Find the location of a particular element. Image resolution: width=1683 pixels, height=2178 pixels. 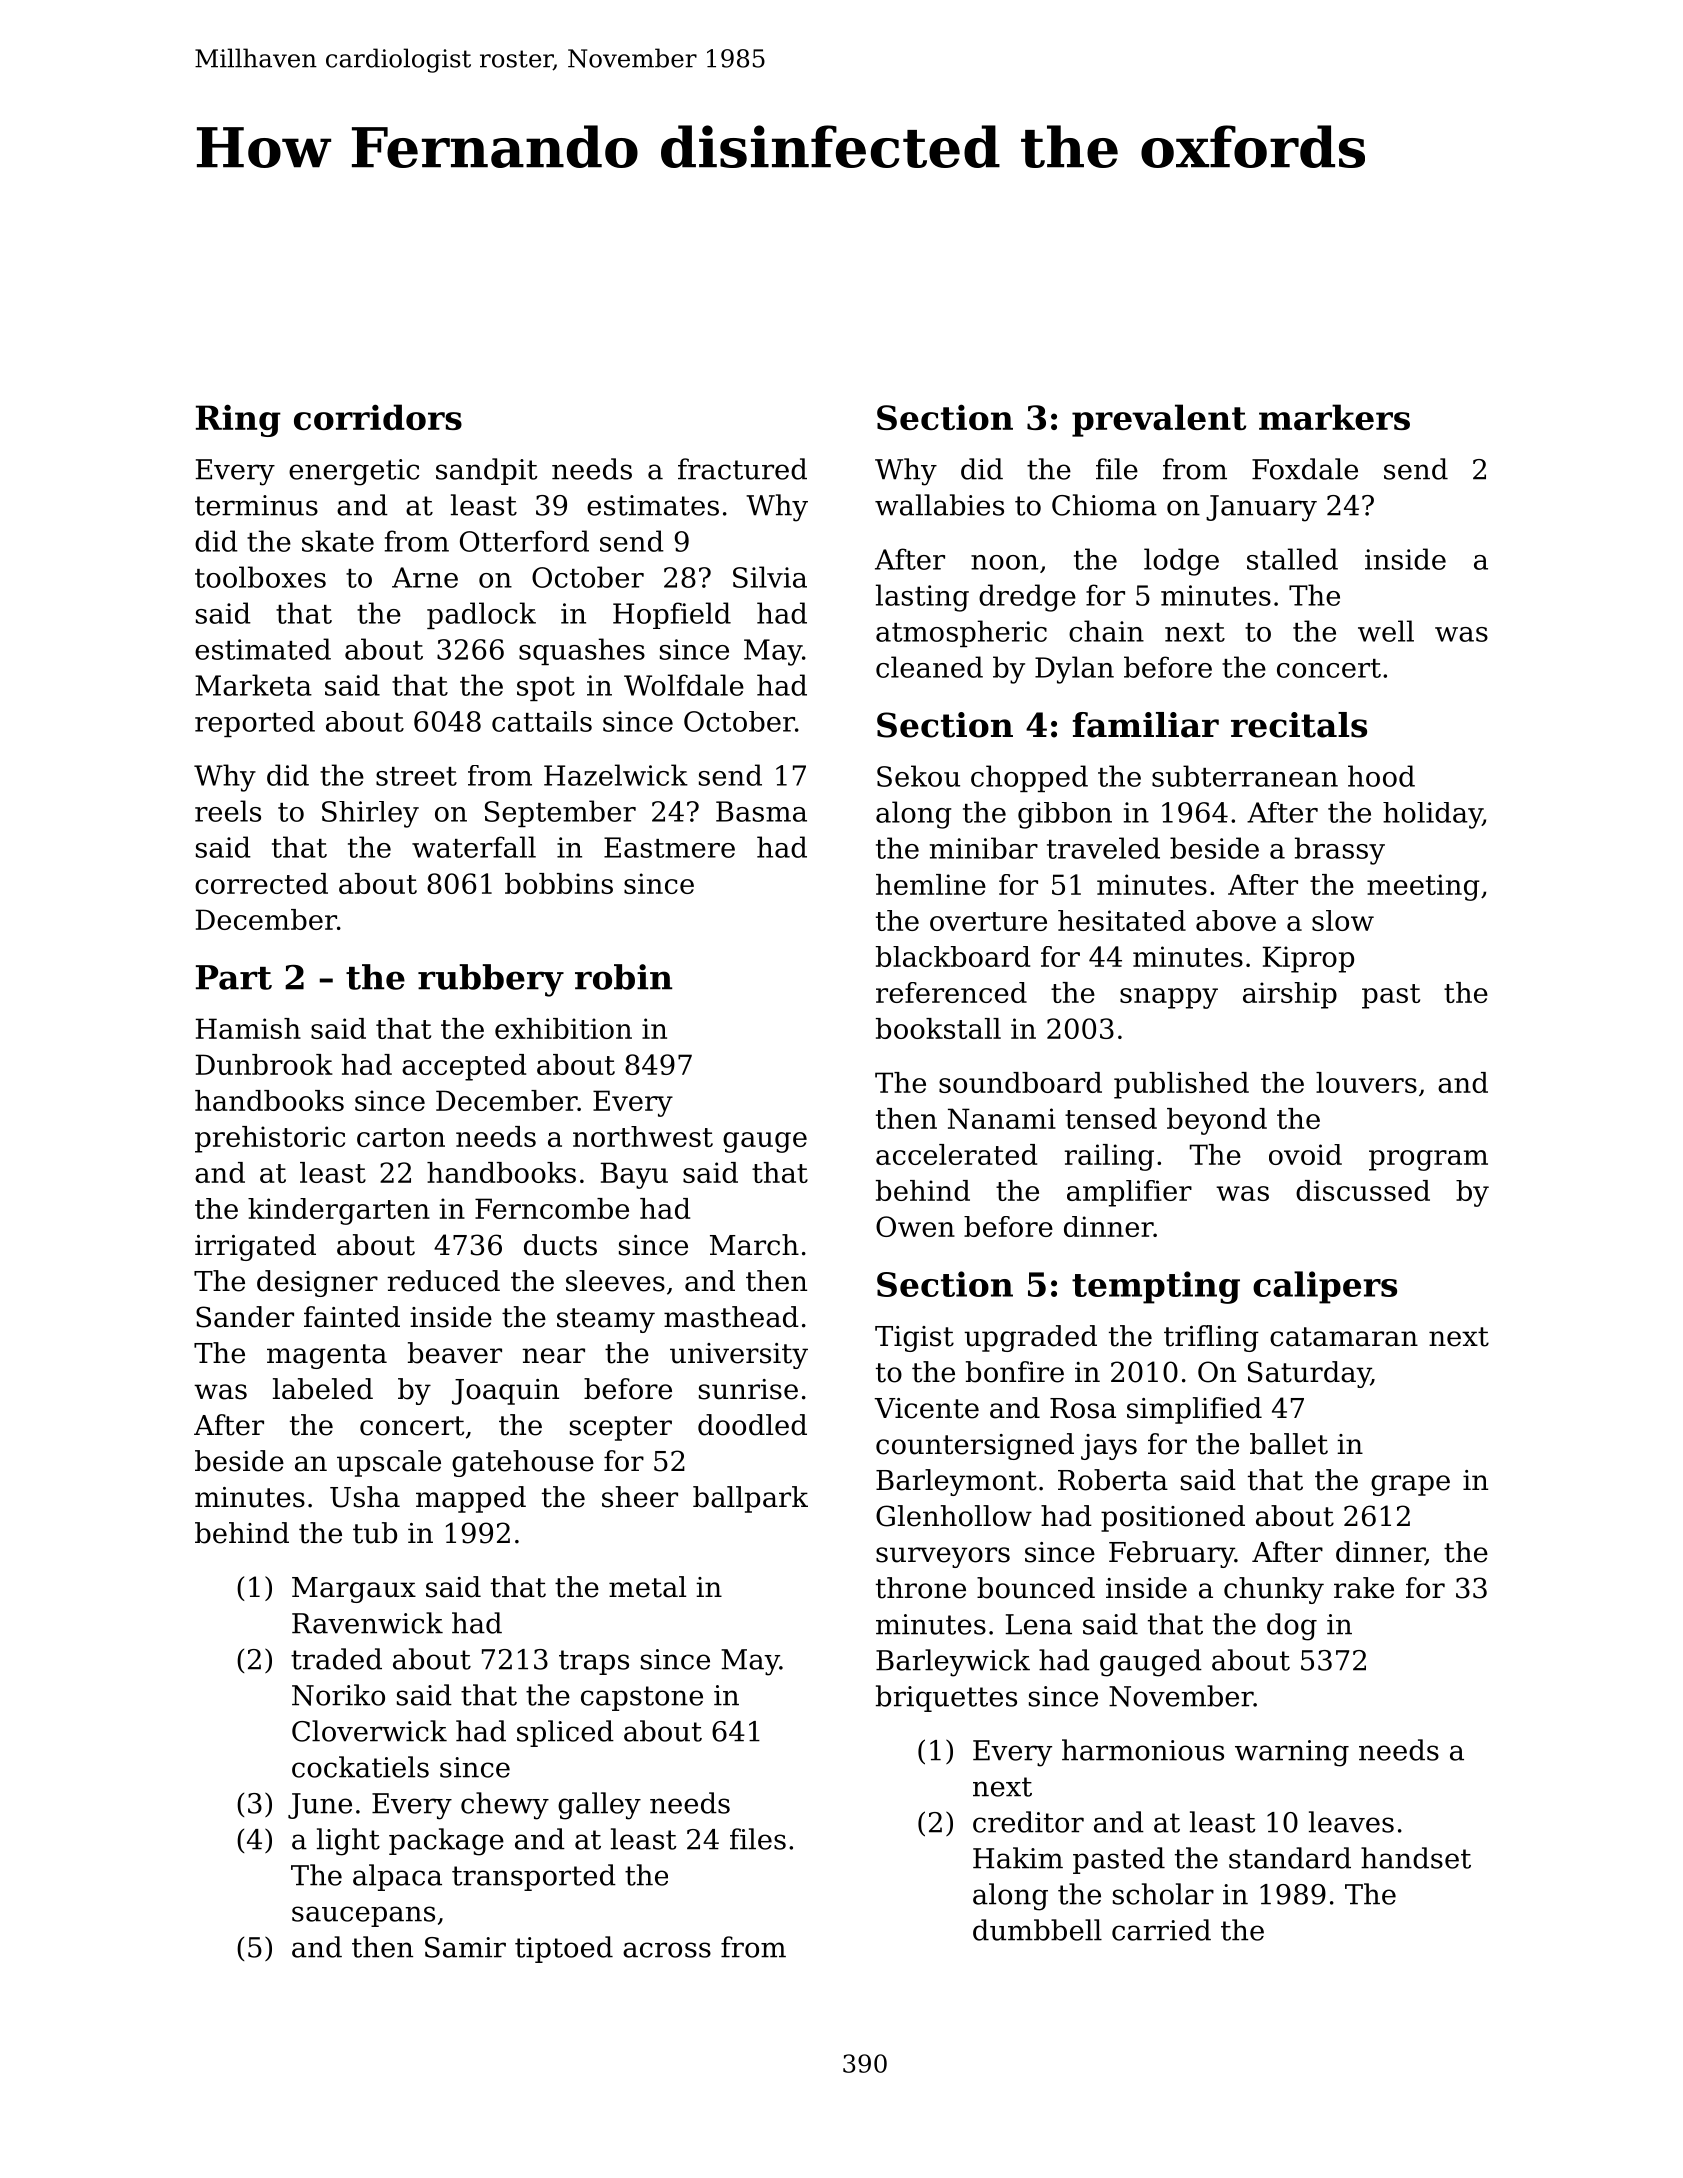

prevalent is located at coordinates (1159, 420).
